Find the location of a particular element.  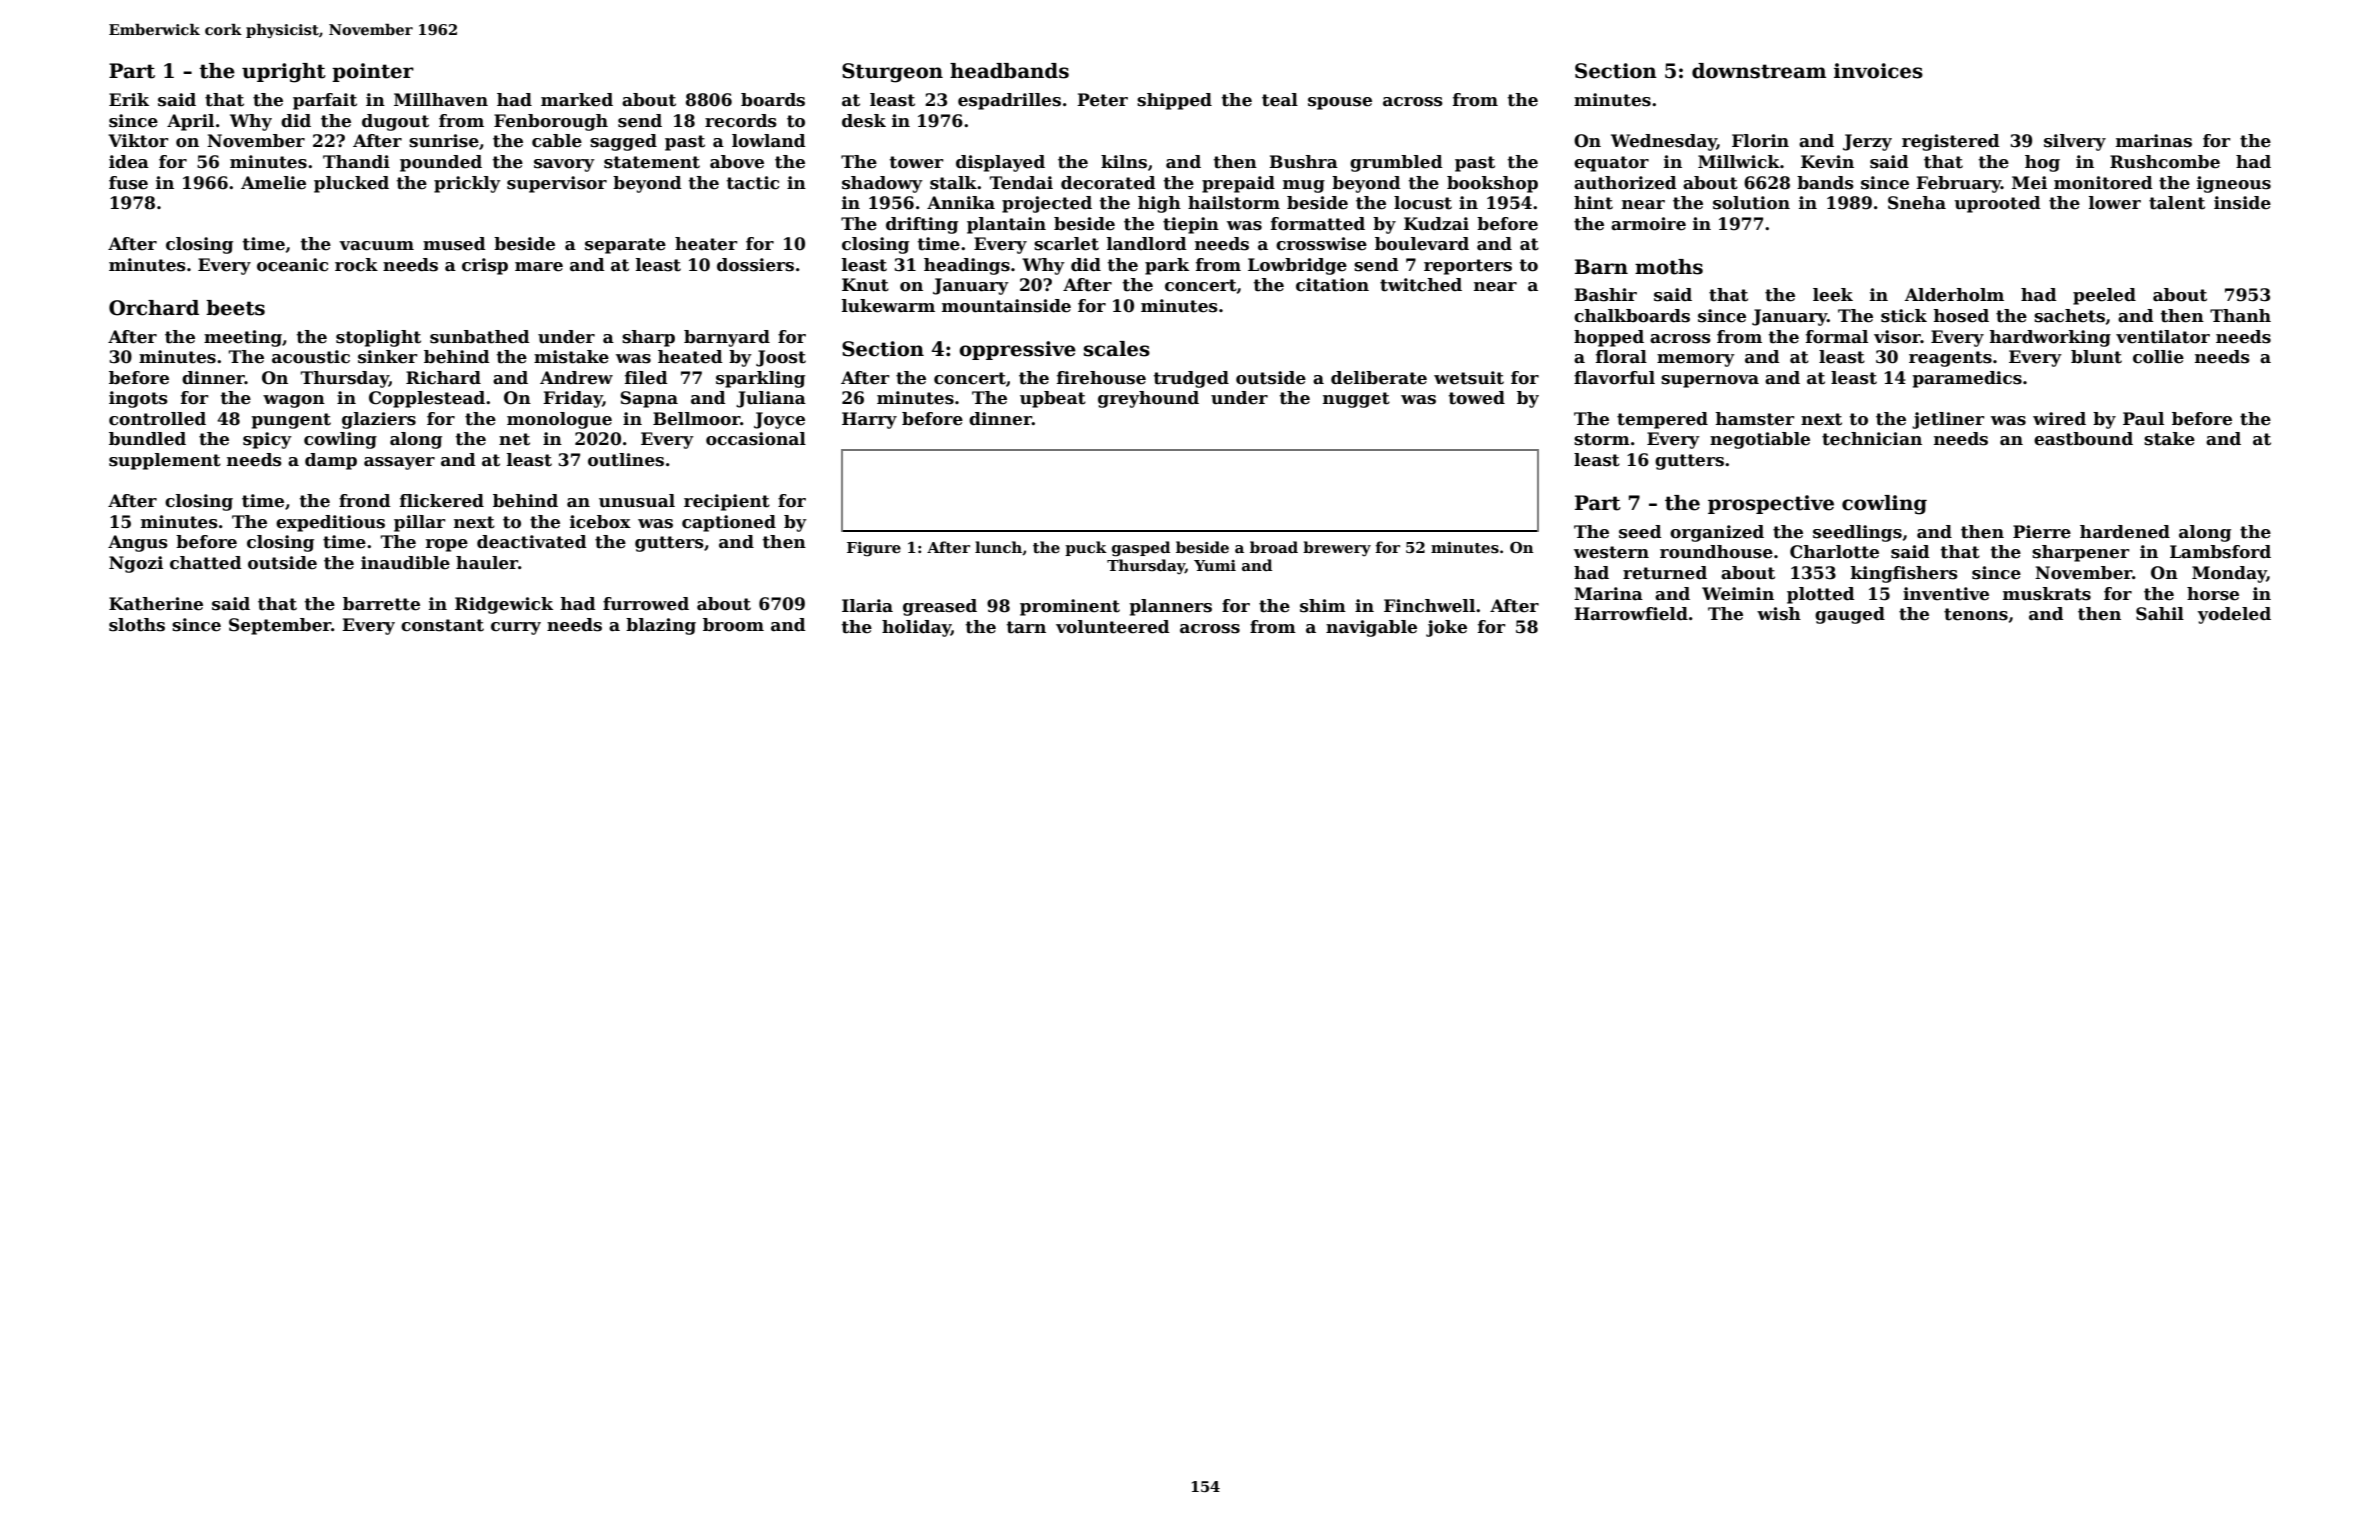

invoices is located at coordinates (1878, 71).
